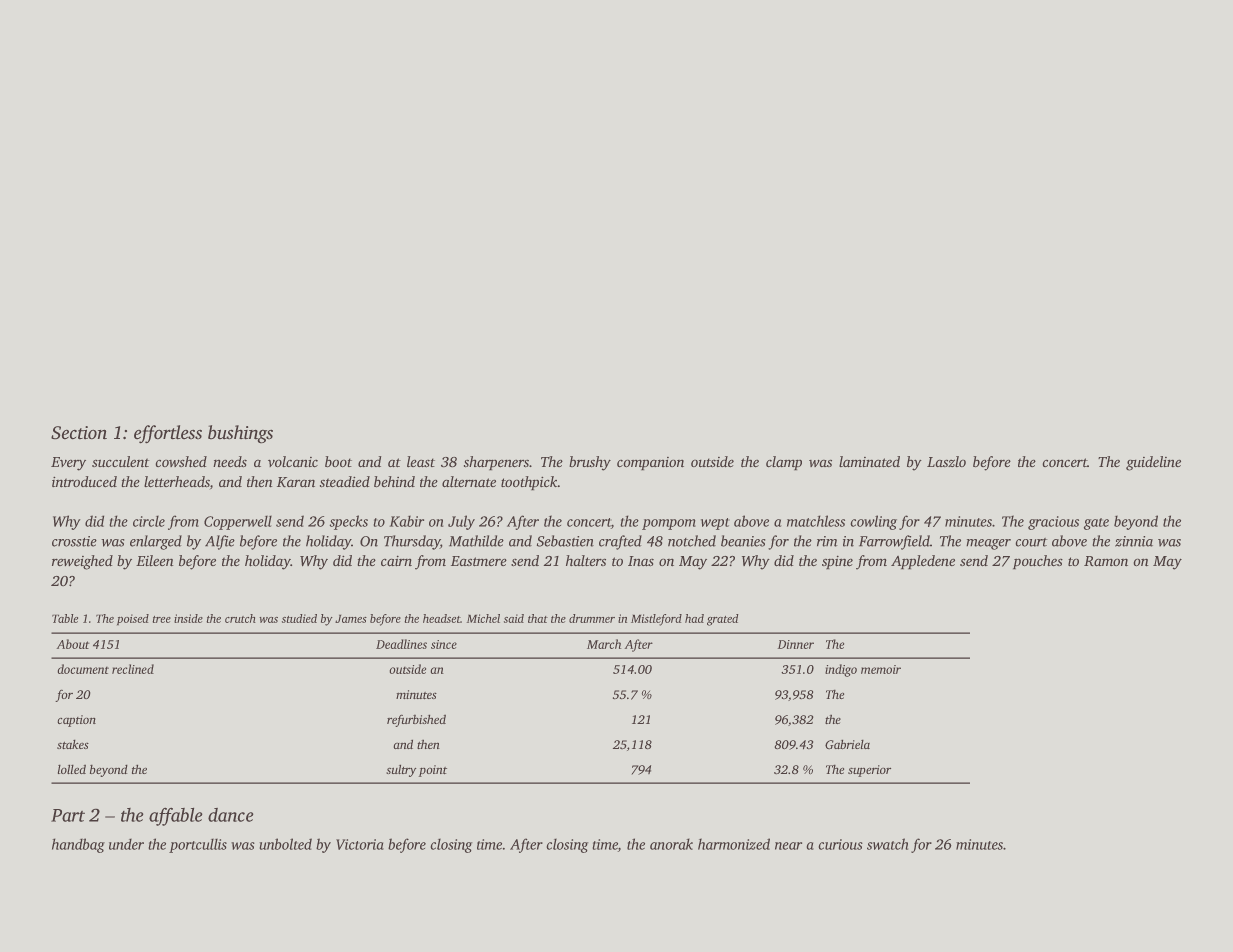 The width and height of the screenshot is (1233, 952). Describe the element at coordinates (396, 561) in the screenshot. I see `cairn` at that location.
